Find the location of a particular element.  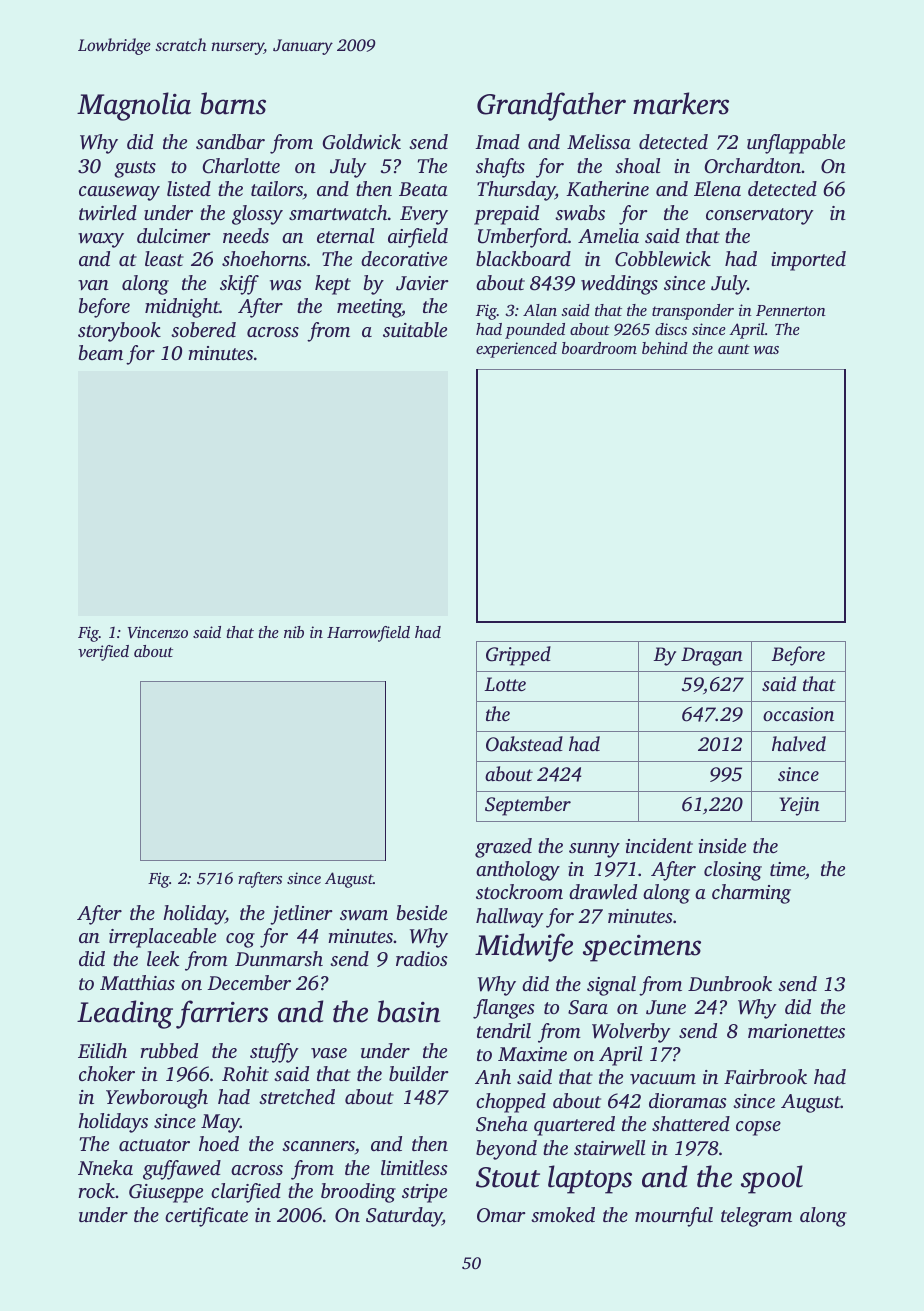

occasion is located at coordinates (798, 714).
